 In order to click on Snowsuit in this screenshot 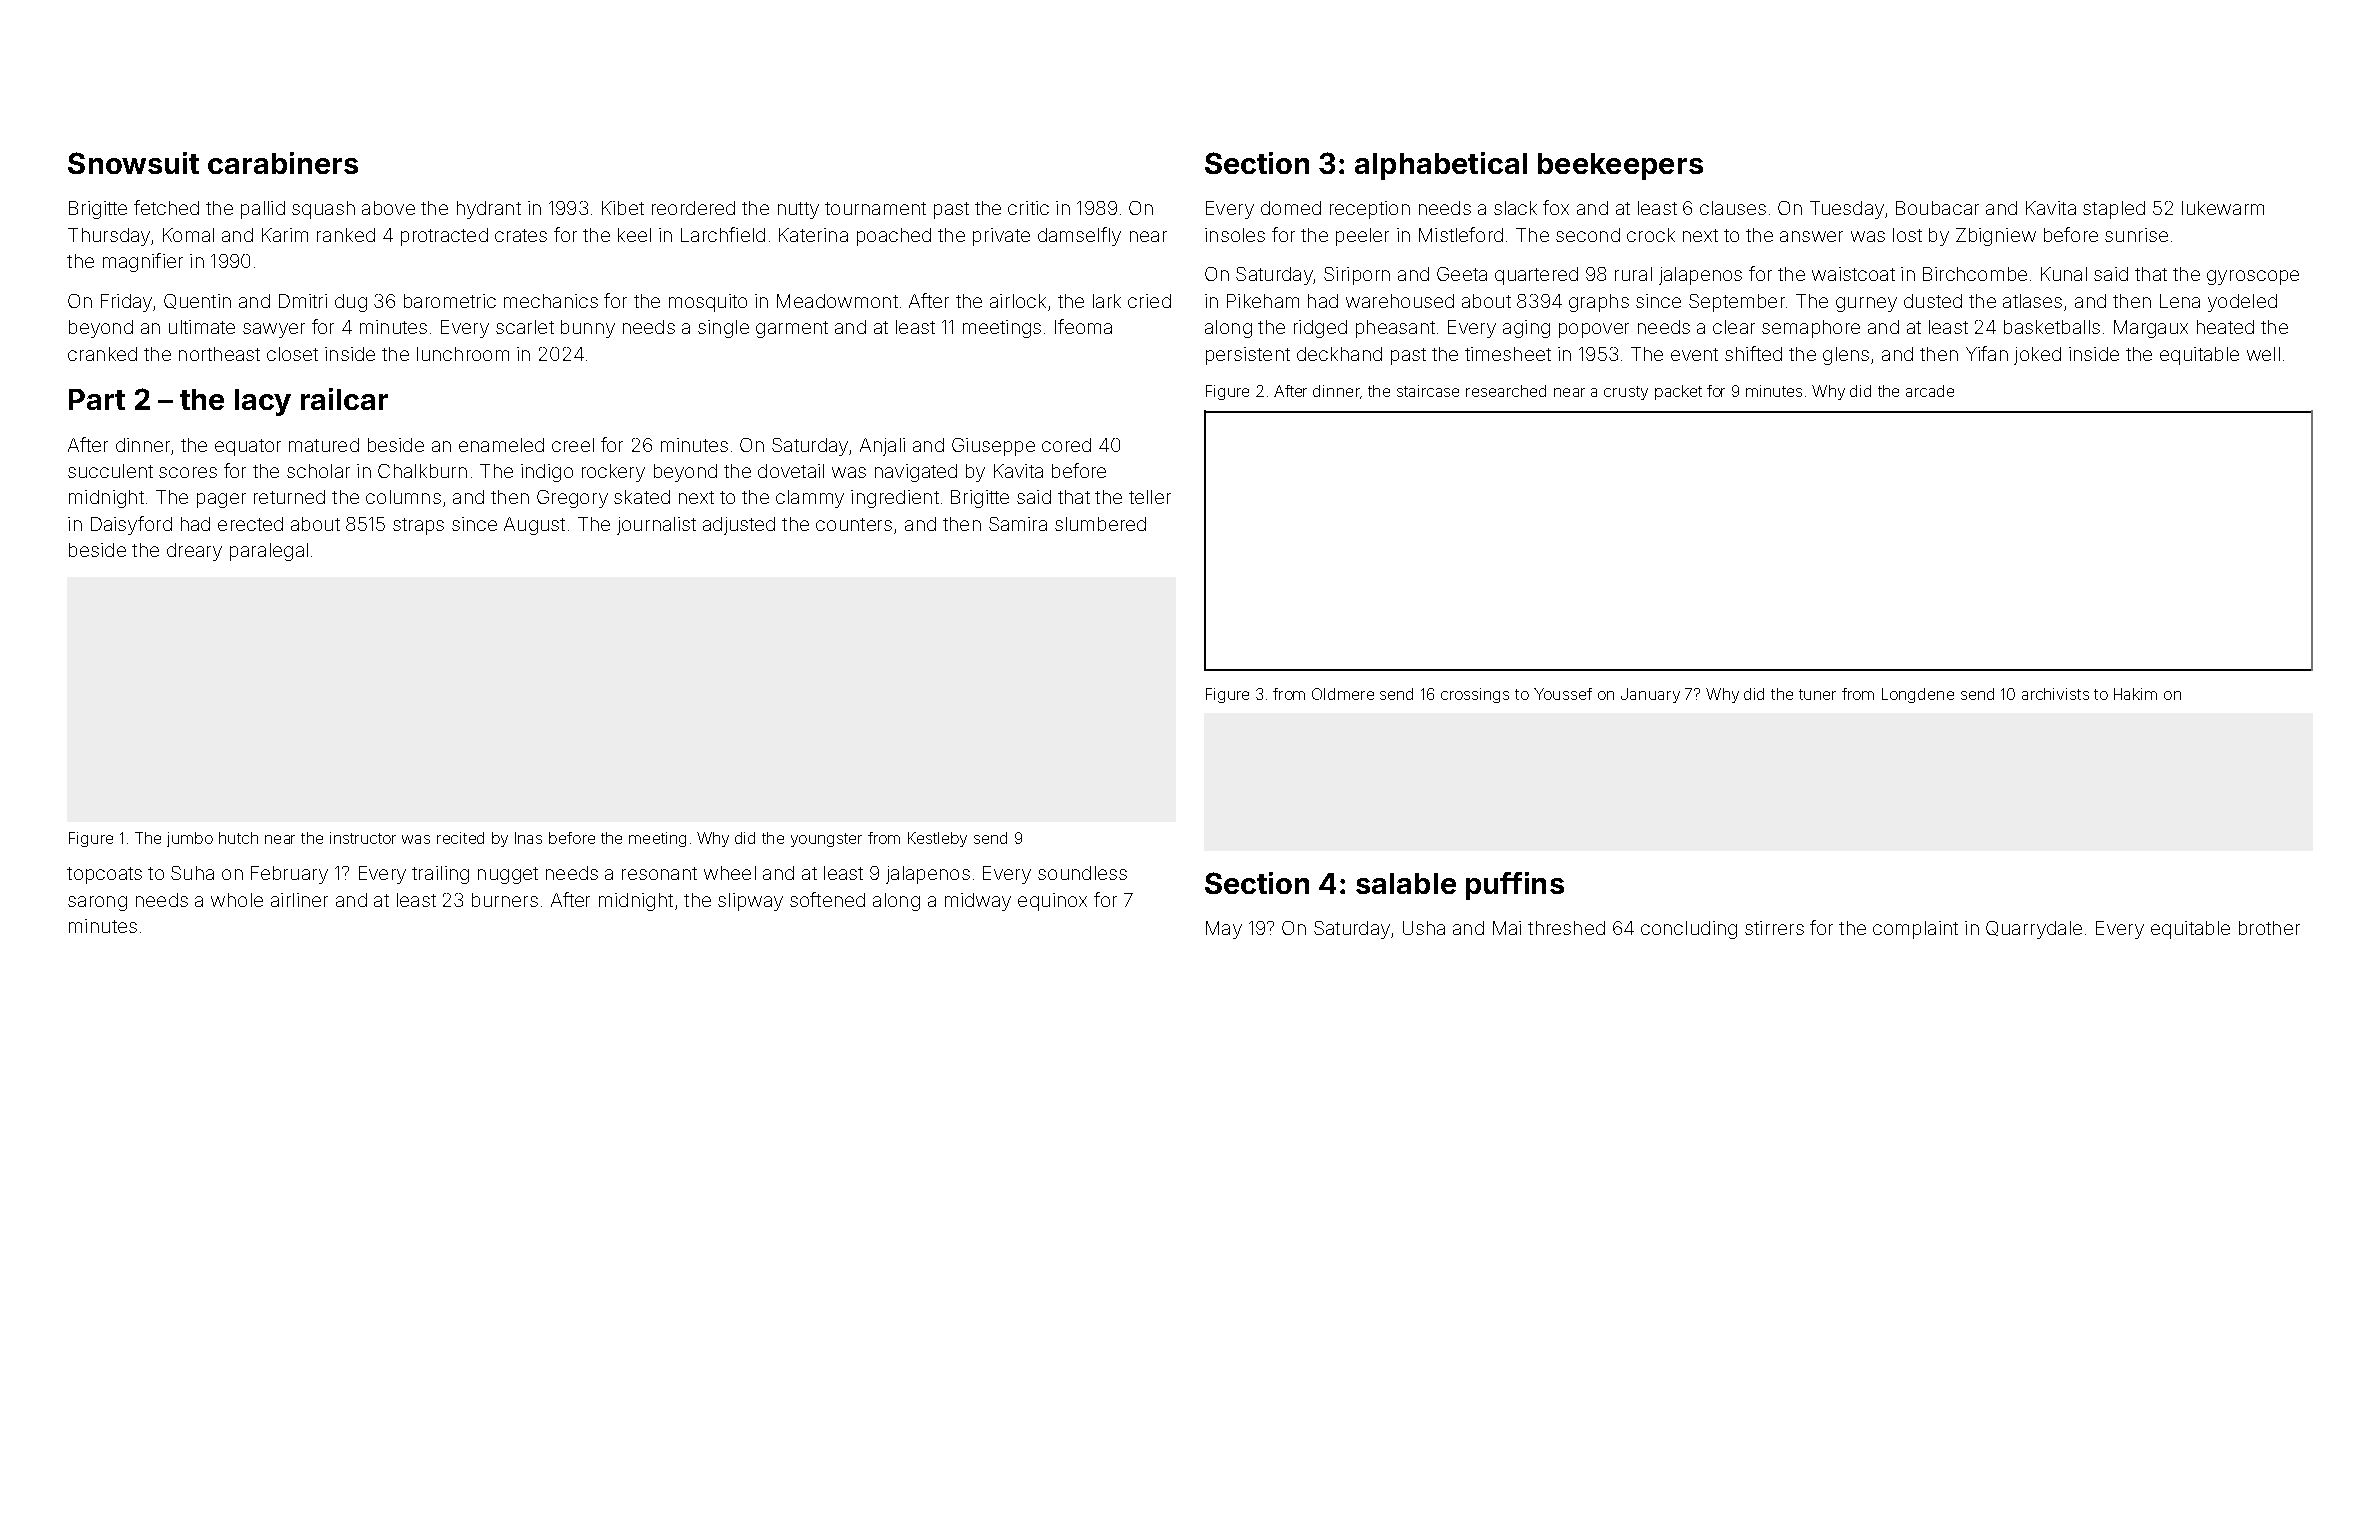, I will do `click(133, 163)`.
